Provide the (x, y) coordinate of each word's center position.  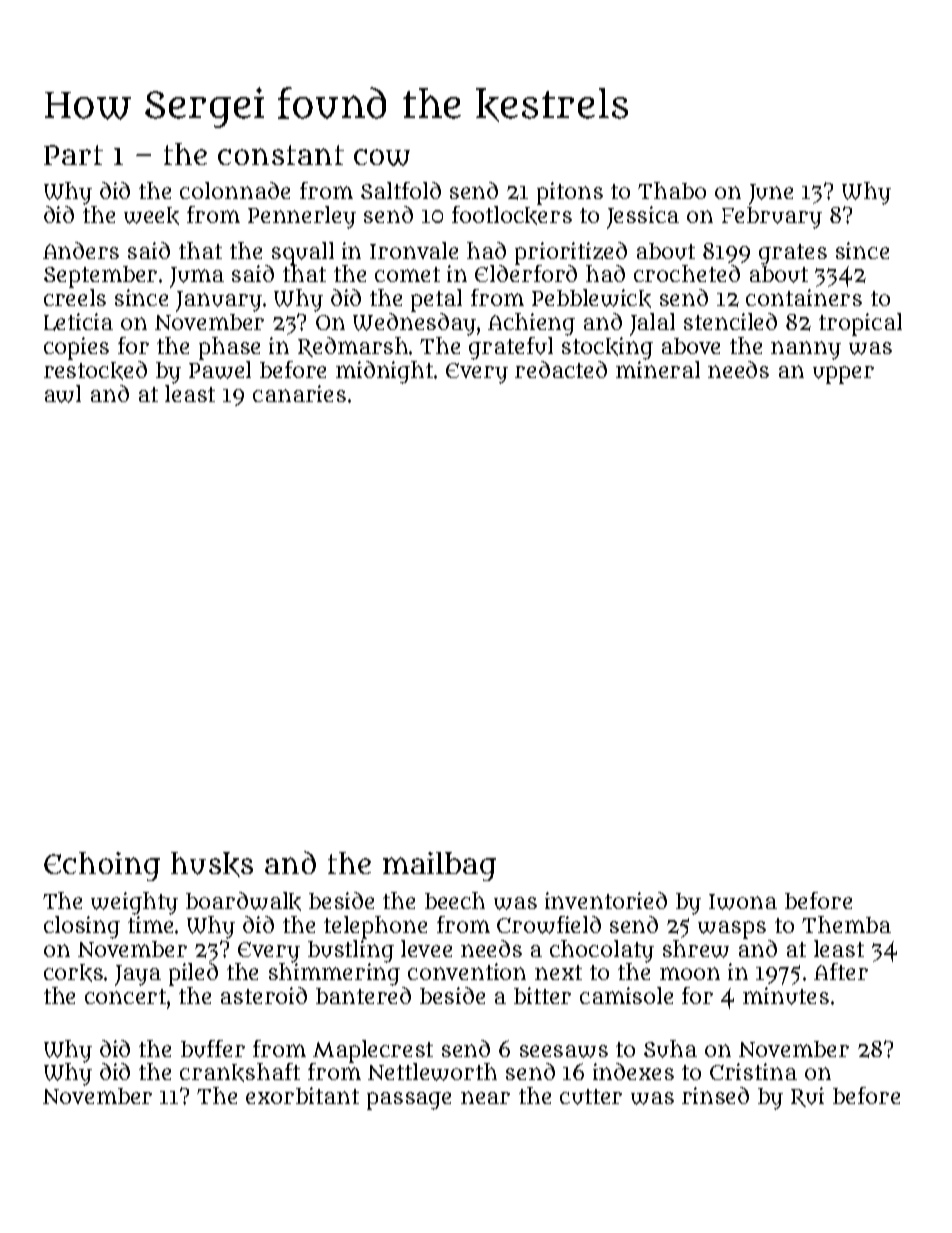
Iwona (743, 902)
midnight (385, 372)
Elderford (526, 273)
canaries (299, 393)
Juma (197, 277)
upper (843, 375)
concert (126, 996)
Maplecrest (373, 1051)
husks (212, 864)
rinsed (715, 1095)
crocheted (687, 273)
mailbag (439, 866)
